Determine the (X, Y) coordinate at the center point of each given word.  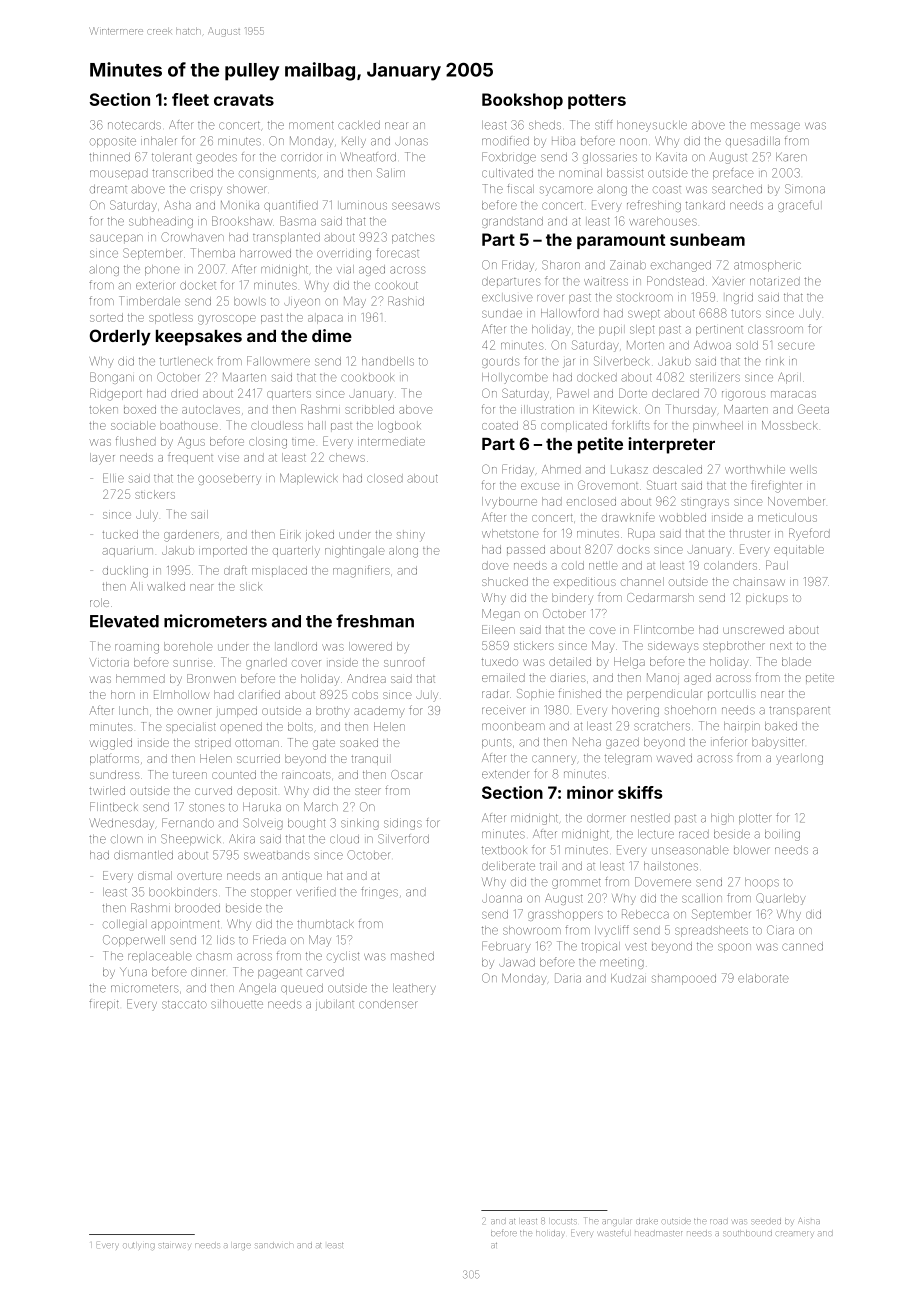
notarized (775, 281)
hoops (762, 883)
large (242, 1246)
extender (505, 774)
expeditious (585, 582)
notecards (134, 125)
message (775, 127)
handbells (388, 361)
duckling (125, 572)
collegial (123, 925)
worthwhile (755, 469)
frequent (190, 458)
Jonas (411, 142)
